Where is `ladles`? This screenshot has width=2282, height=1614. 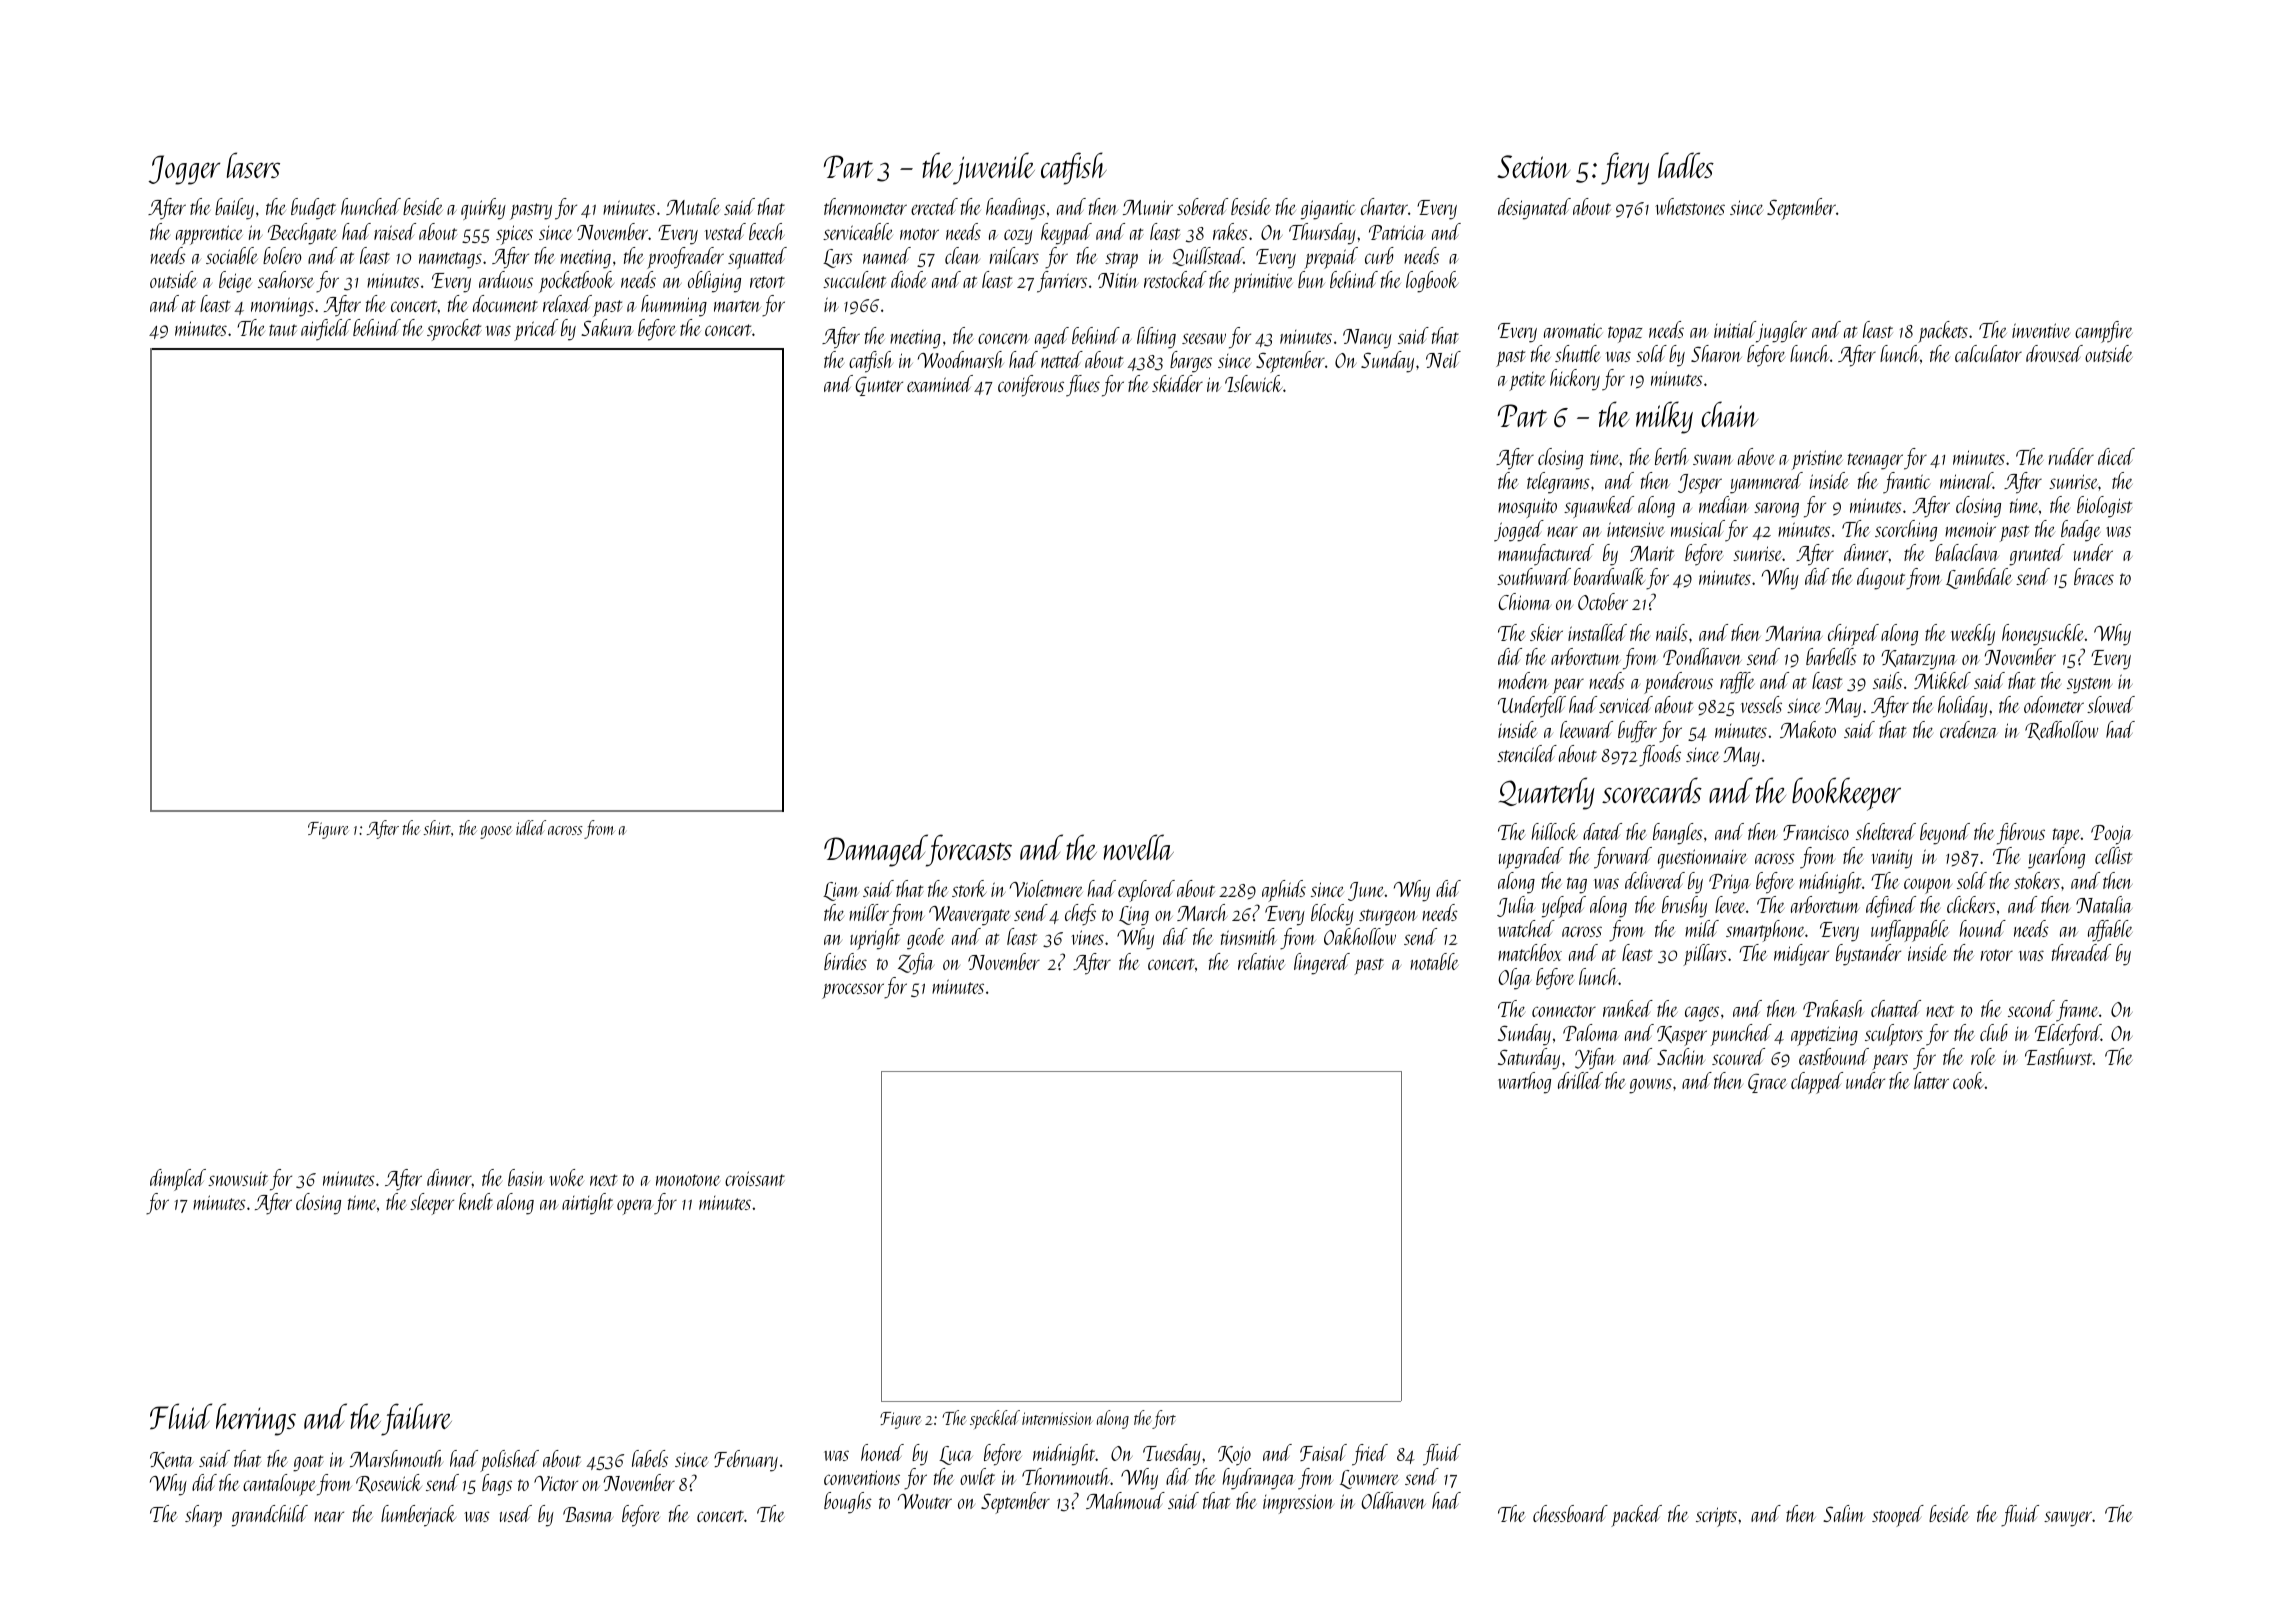 ladles is located at coordinates (1686, 165).
